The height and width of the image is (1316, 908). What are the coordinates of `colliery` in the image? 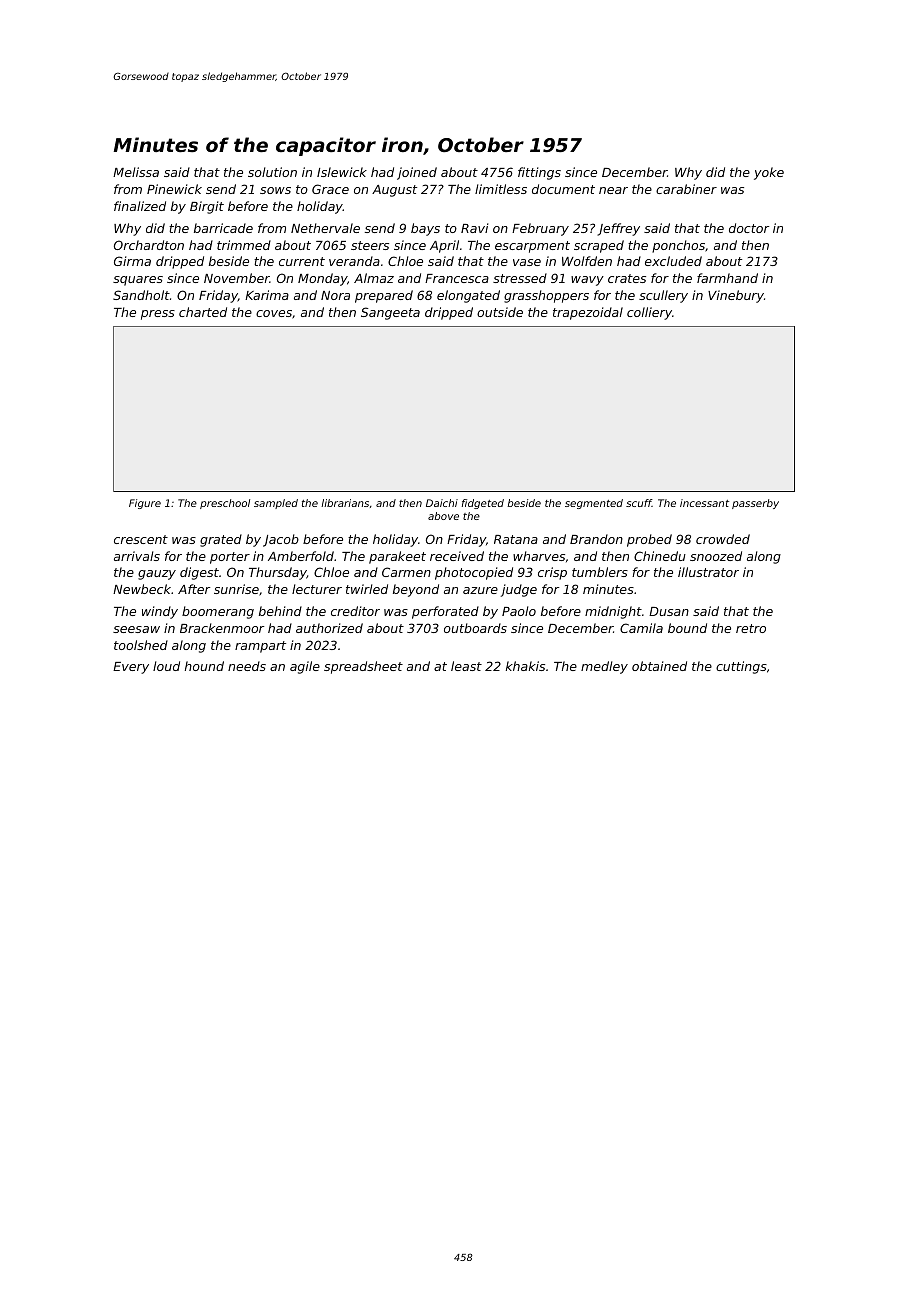 It's located at (649, 313).
